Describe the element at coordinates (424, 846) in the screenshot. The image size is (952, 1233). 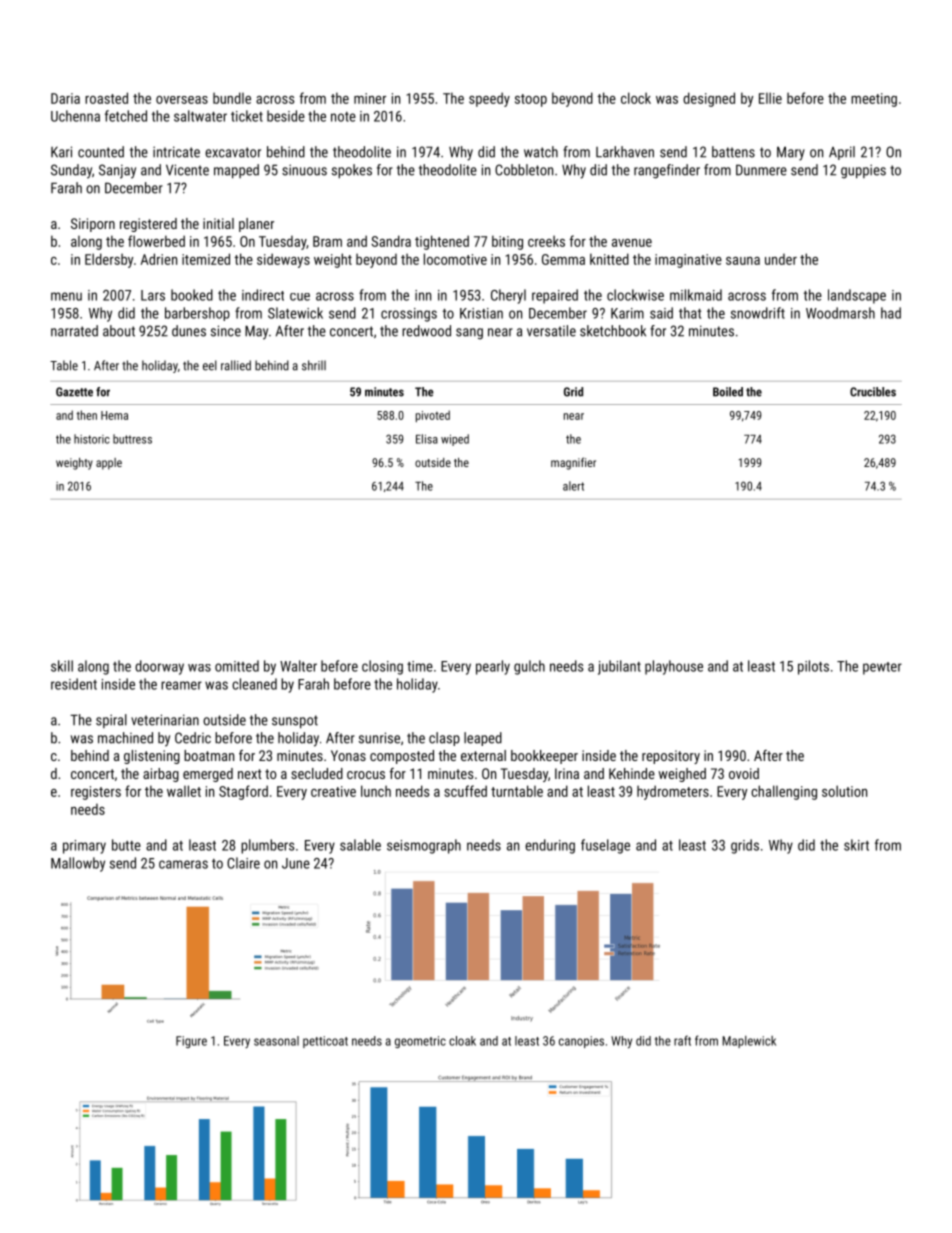
I see `seismograph` at that location.
